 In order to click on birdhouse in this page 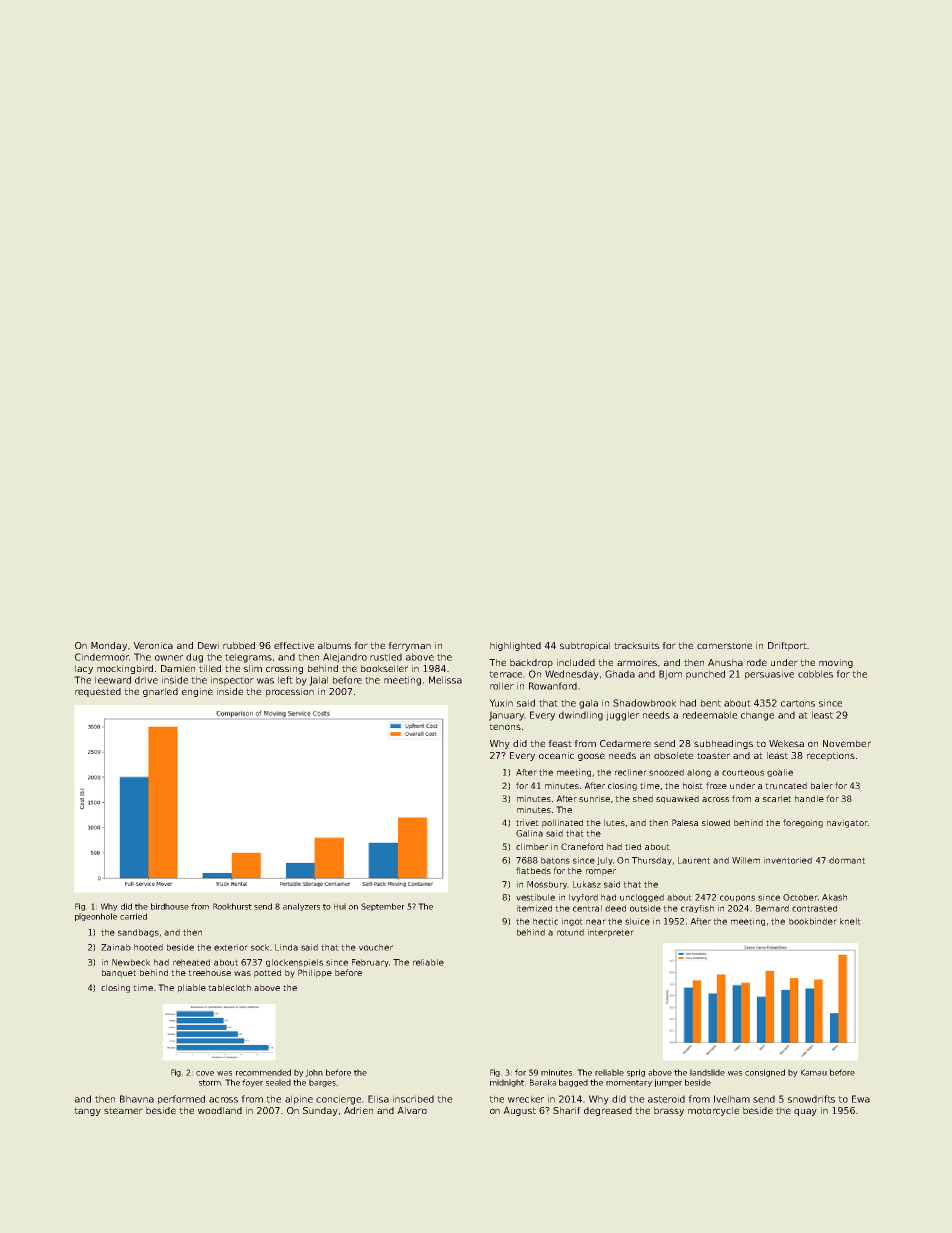, I will do `click(170, 906)`.
